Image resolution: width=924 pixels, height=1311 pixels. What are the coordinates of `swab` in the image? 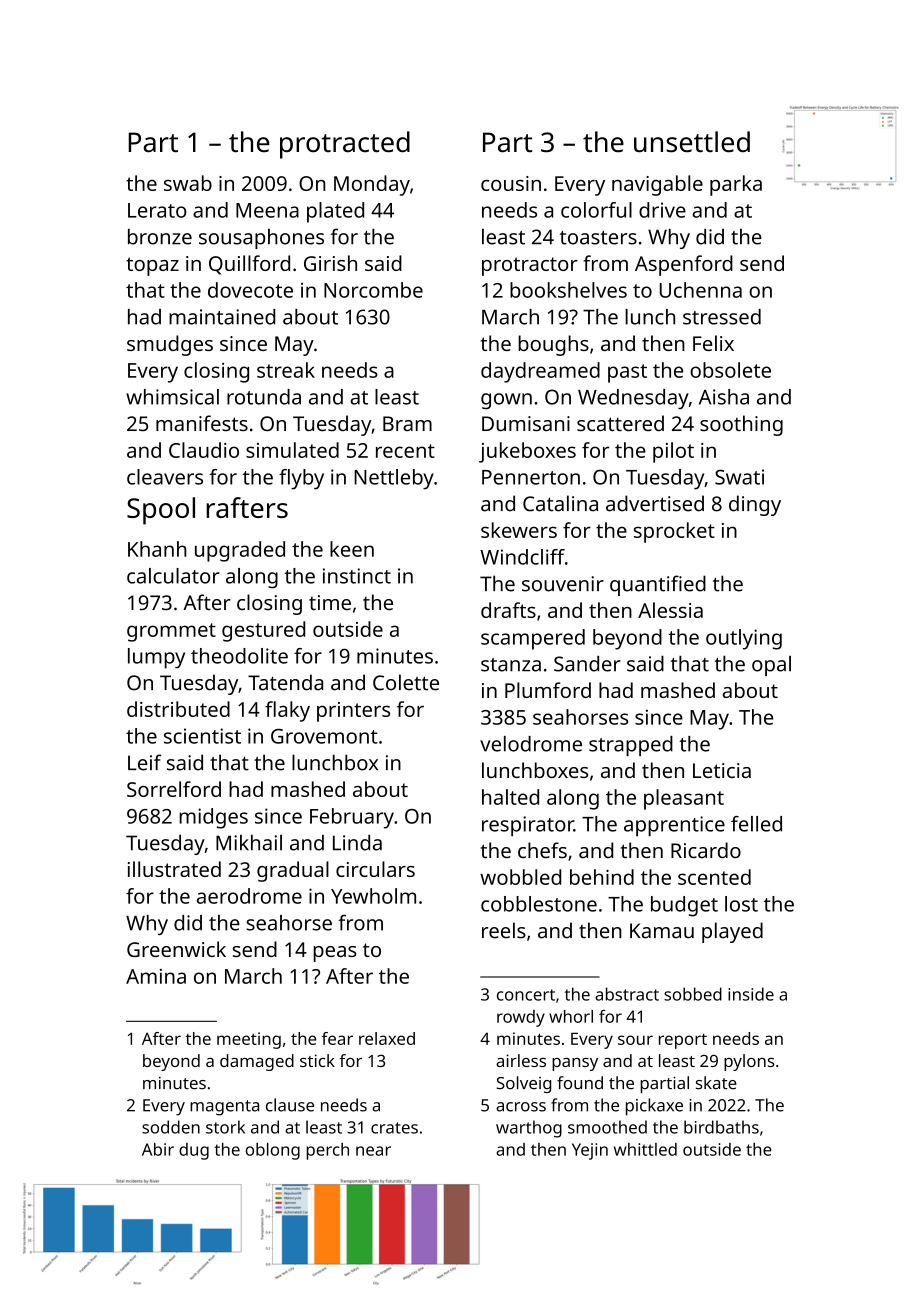 It's located at (188, 183).
